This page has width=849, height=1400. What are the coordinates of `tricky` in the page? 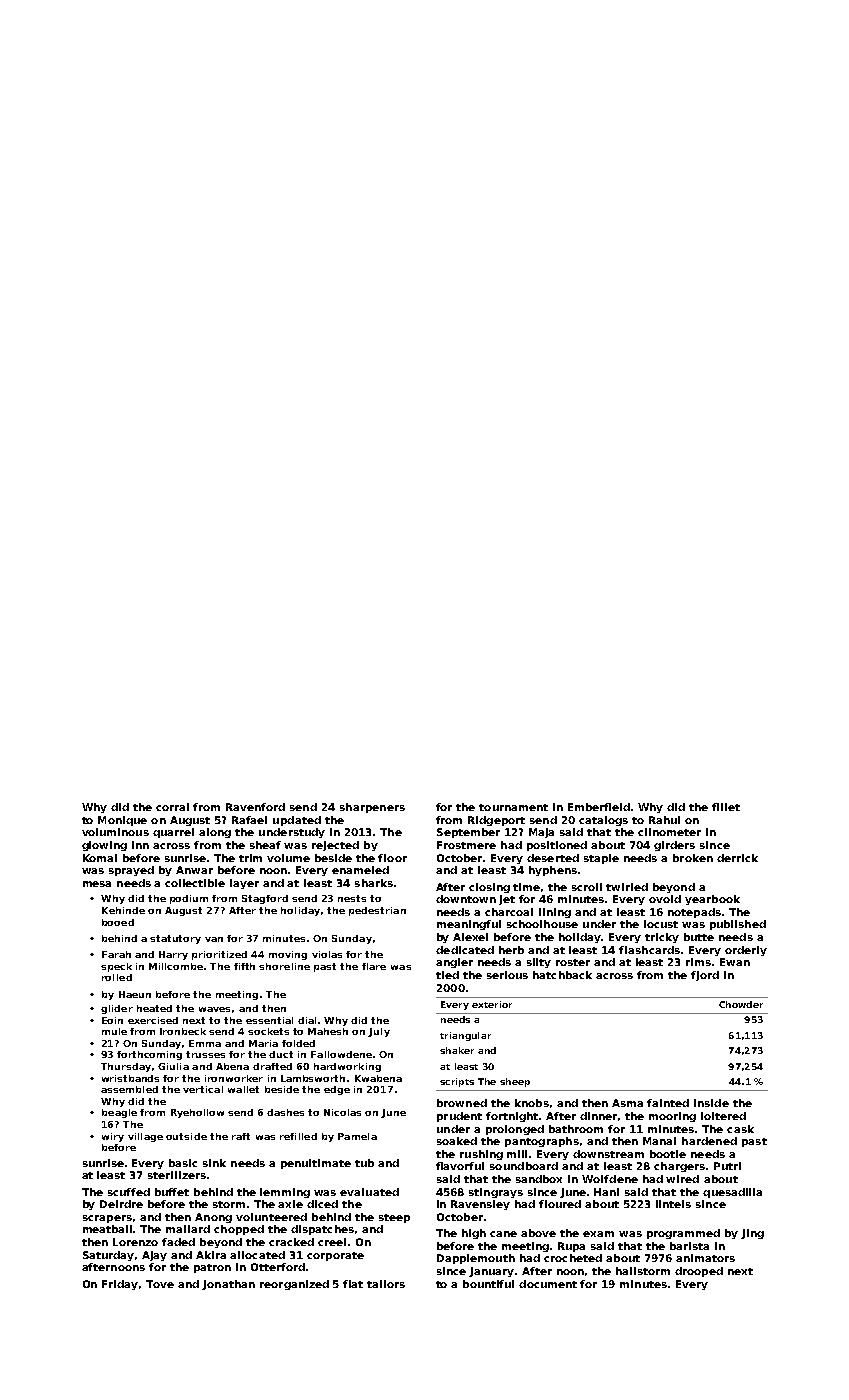 It's located at (662, 938).
